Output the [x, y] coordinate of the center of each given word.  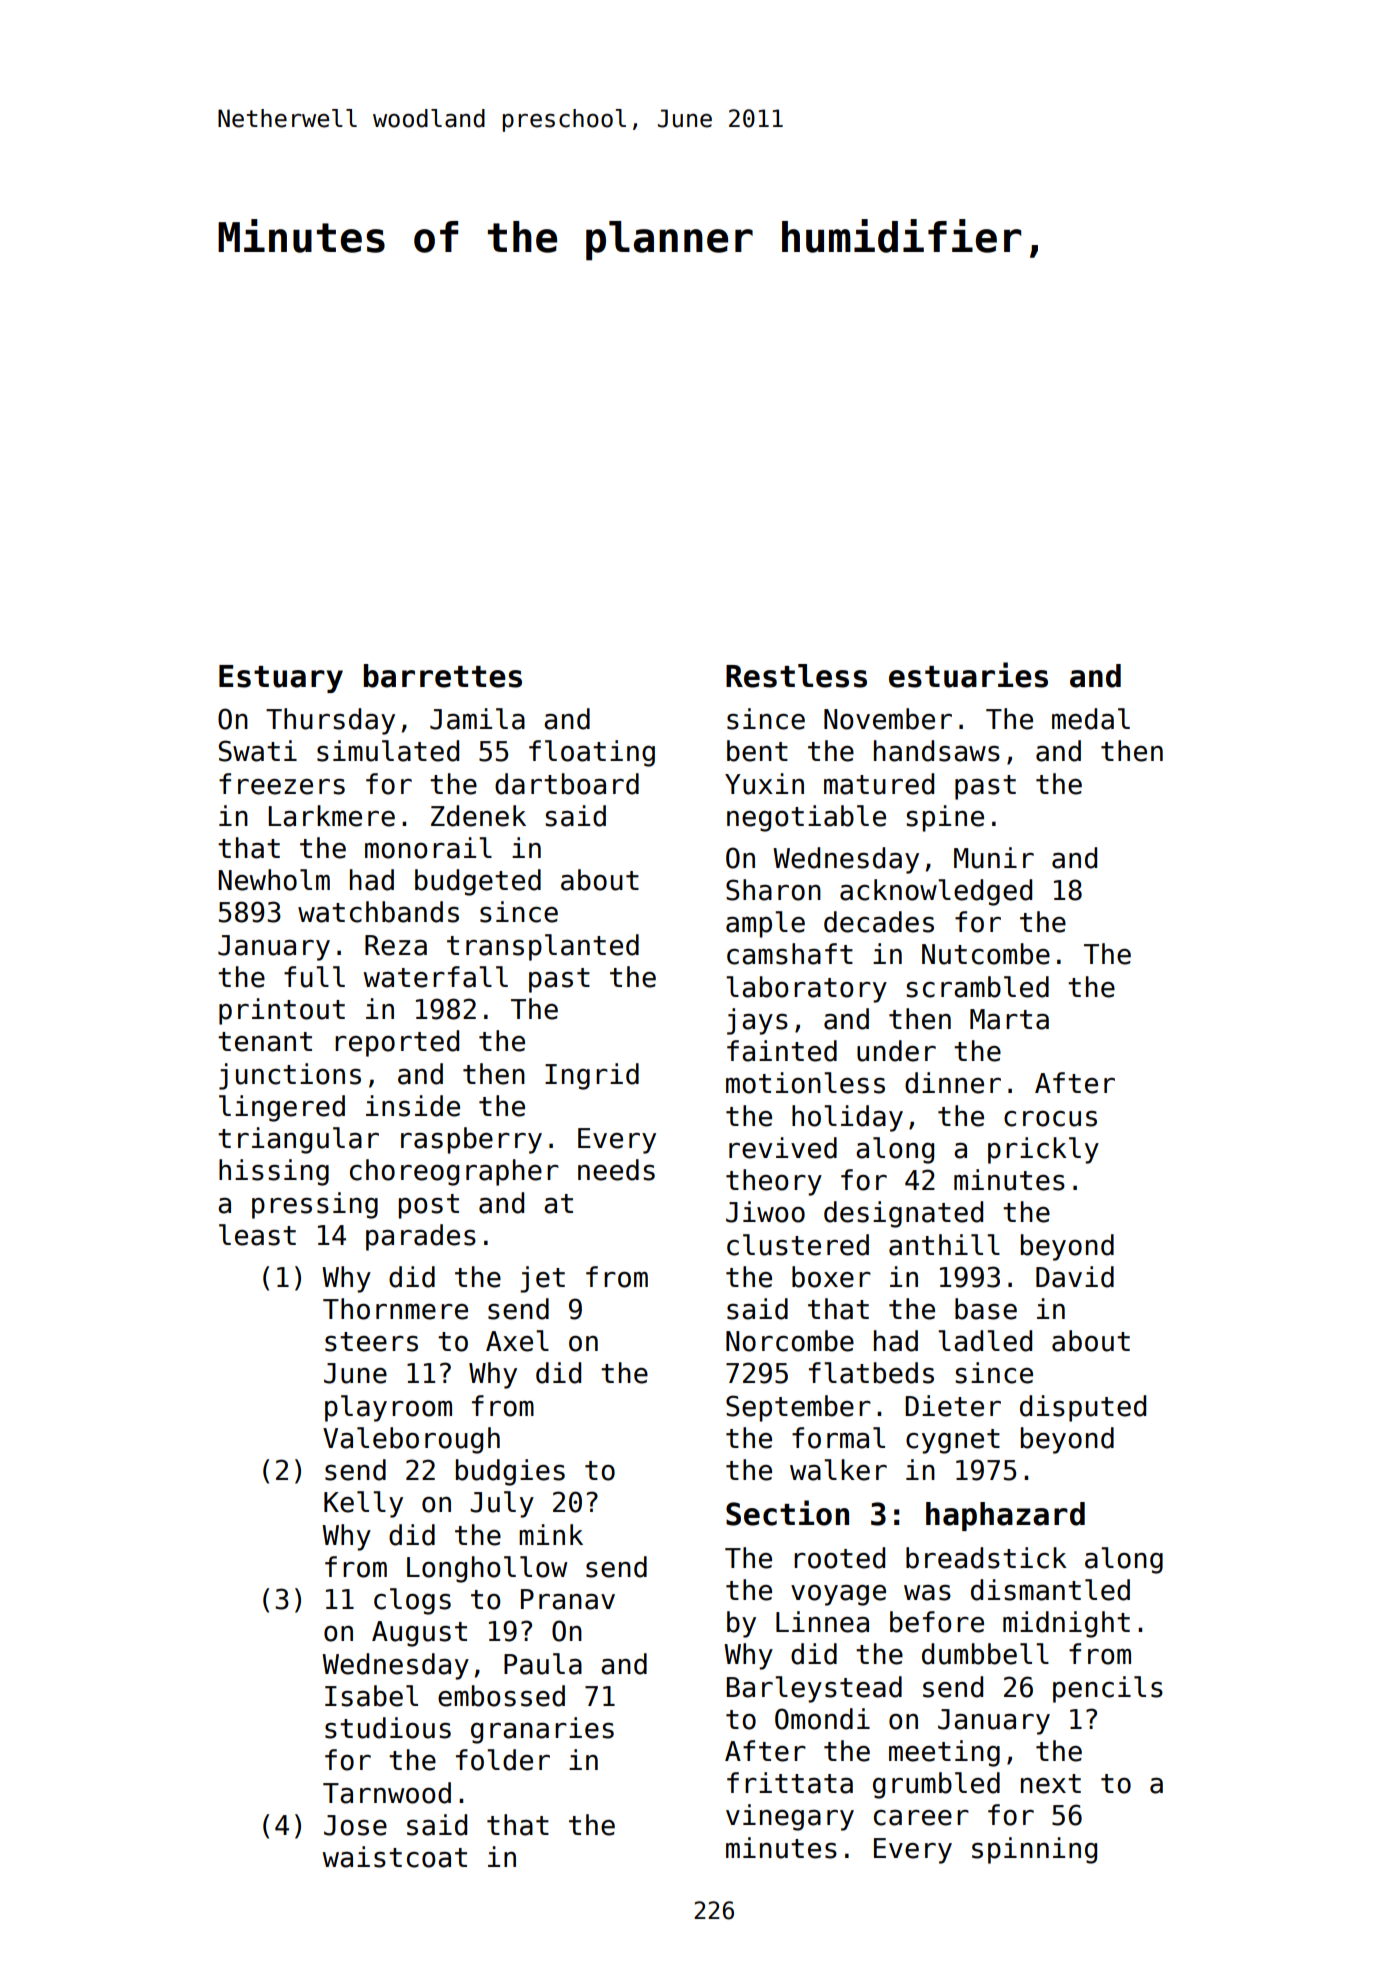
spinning [1034, 1850]
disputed [1083, 1408]
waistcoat [394, 1857]
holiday [847, 1118]
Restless [796, 676]
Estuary [281, 679]
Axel [517, 1341]
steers [371, 1342]
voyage [838, 1595]
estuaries [968, 675]
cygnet [953, 1441]
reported [397, 1043]
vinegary [790, 1817]
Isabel [371, 1696]
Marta [1009, 1019]
